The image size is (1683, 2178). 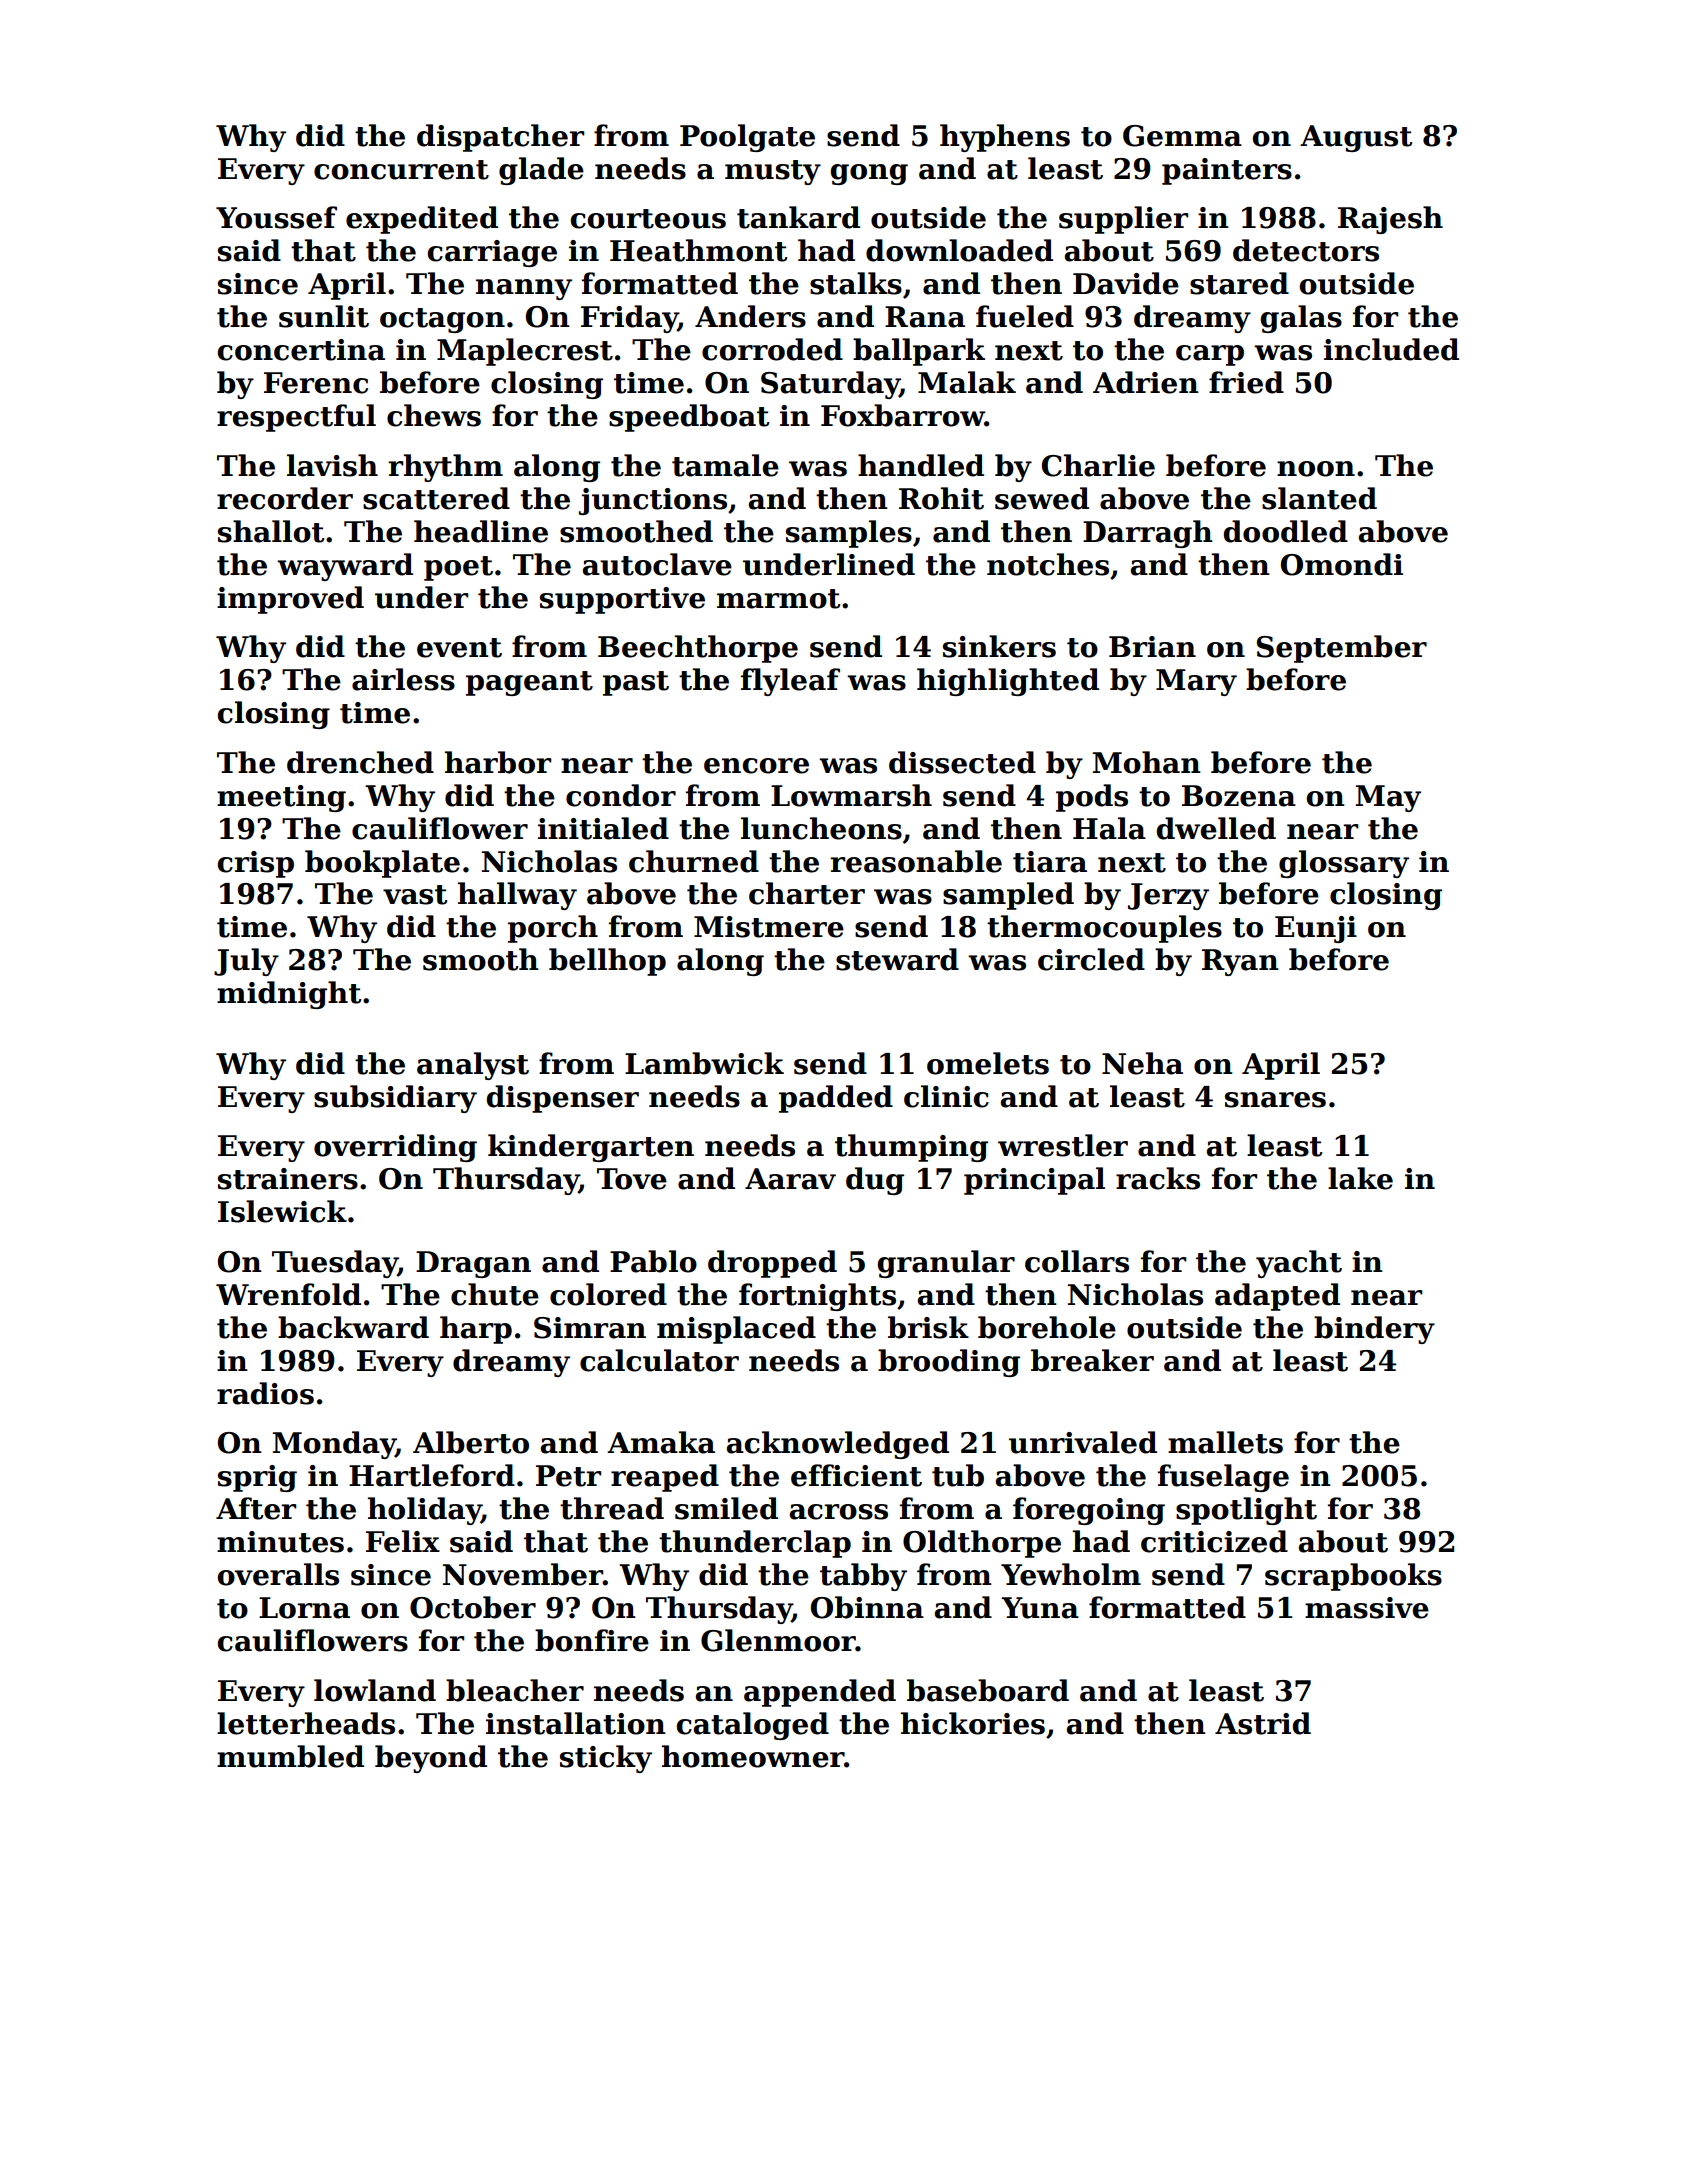 What do you see at coordinates (817, 1297) in the image?
I see `fortnights` at bounding box center [817, 1297].
